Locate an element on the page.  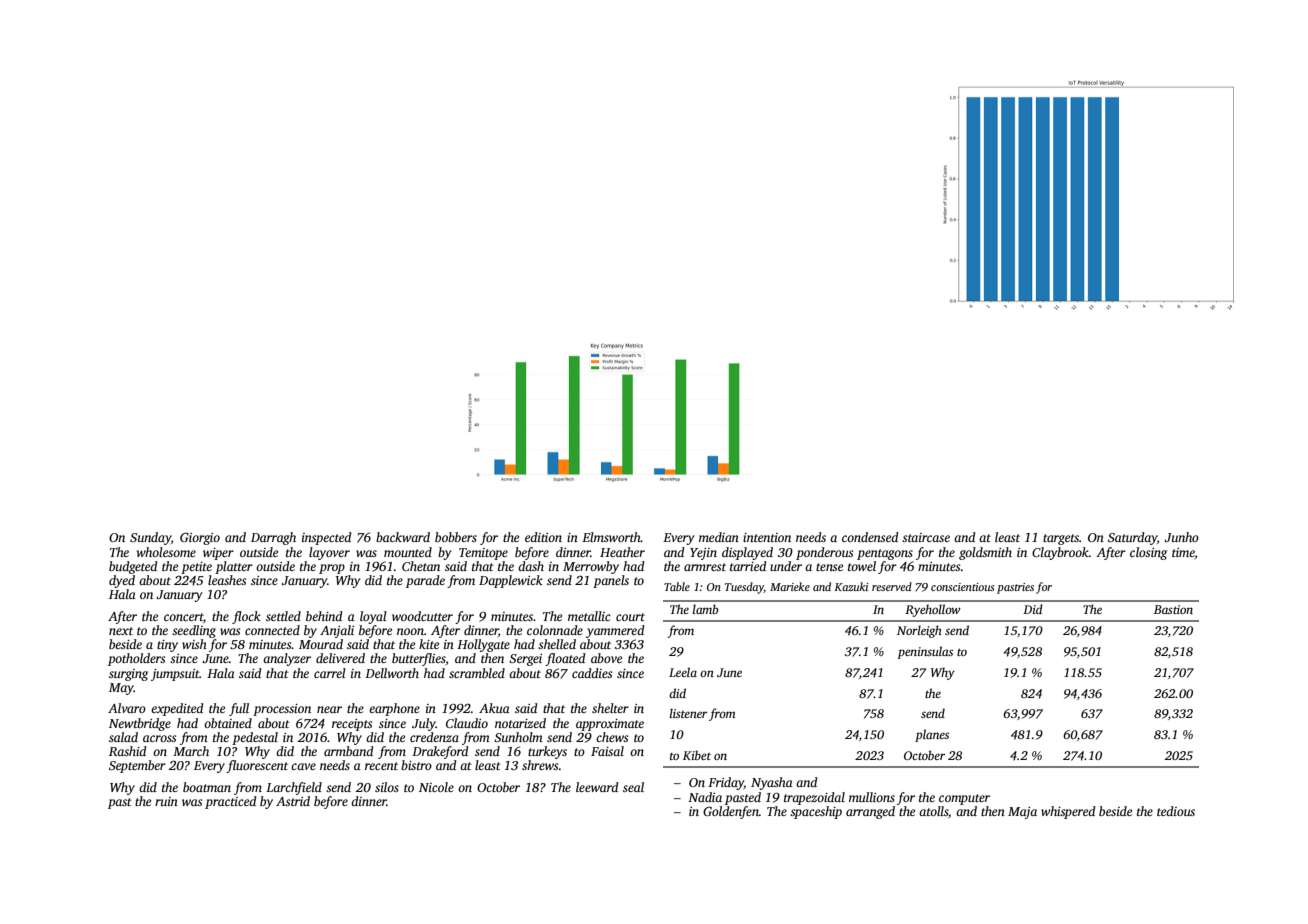
yammered is located at coordinates (615, 631).
